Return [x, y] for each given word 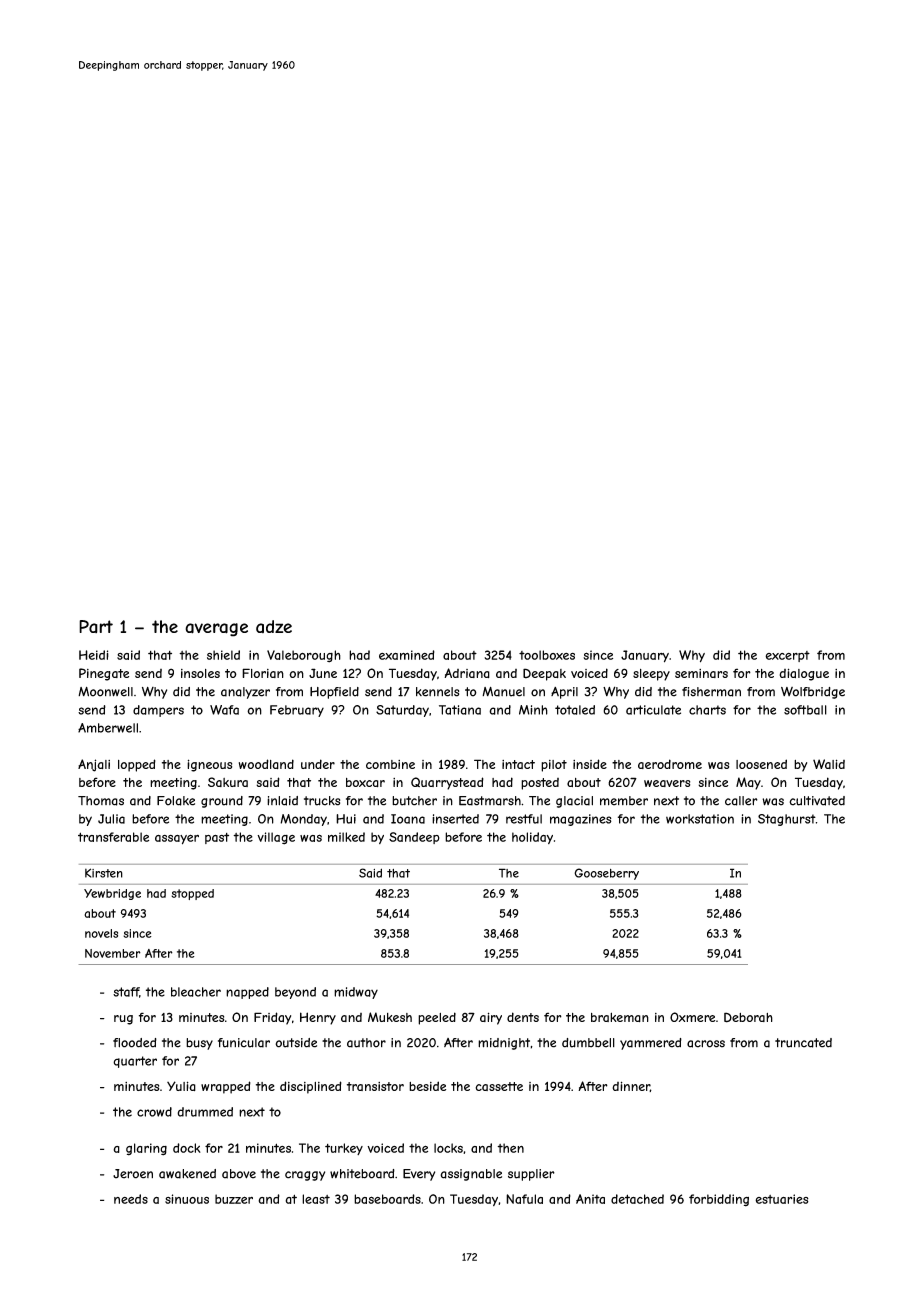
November [113, 953]
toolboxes [547, 655]
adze [274, 626]
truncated [803, 1043]
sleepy [651, 675]
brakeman [620, 1017]
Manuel [503, 692]
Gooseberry [606, 874]
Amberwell [108, 728]
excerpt [787, 656]
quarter [135, 1062]
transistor [375, 1086]
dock [187, 1148]
